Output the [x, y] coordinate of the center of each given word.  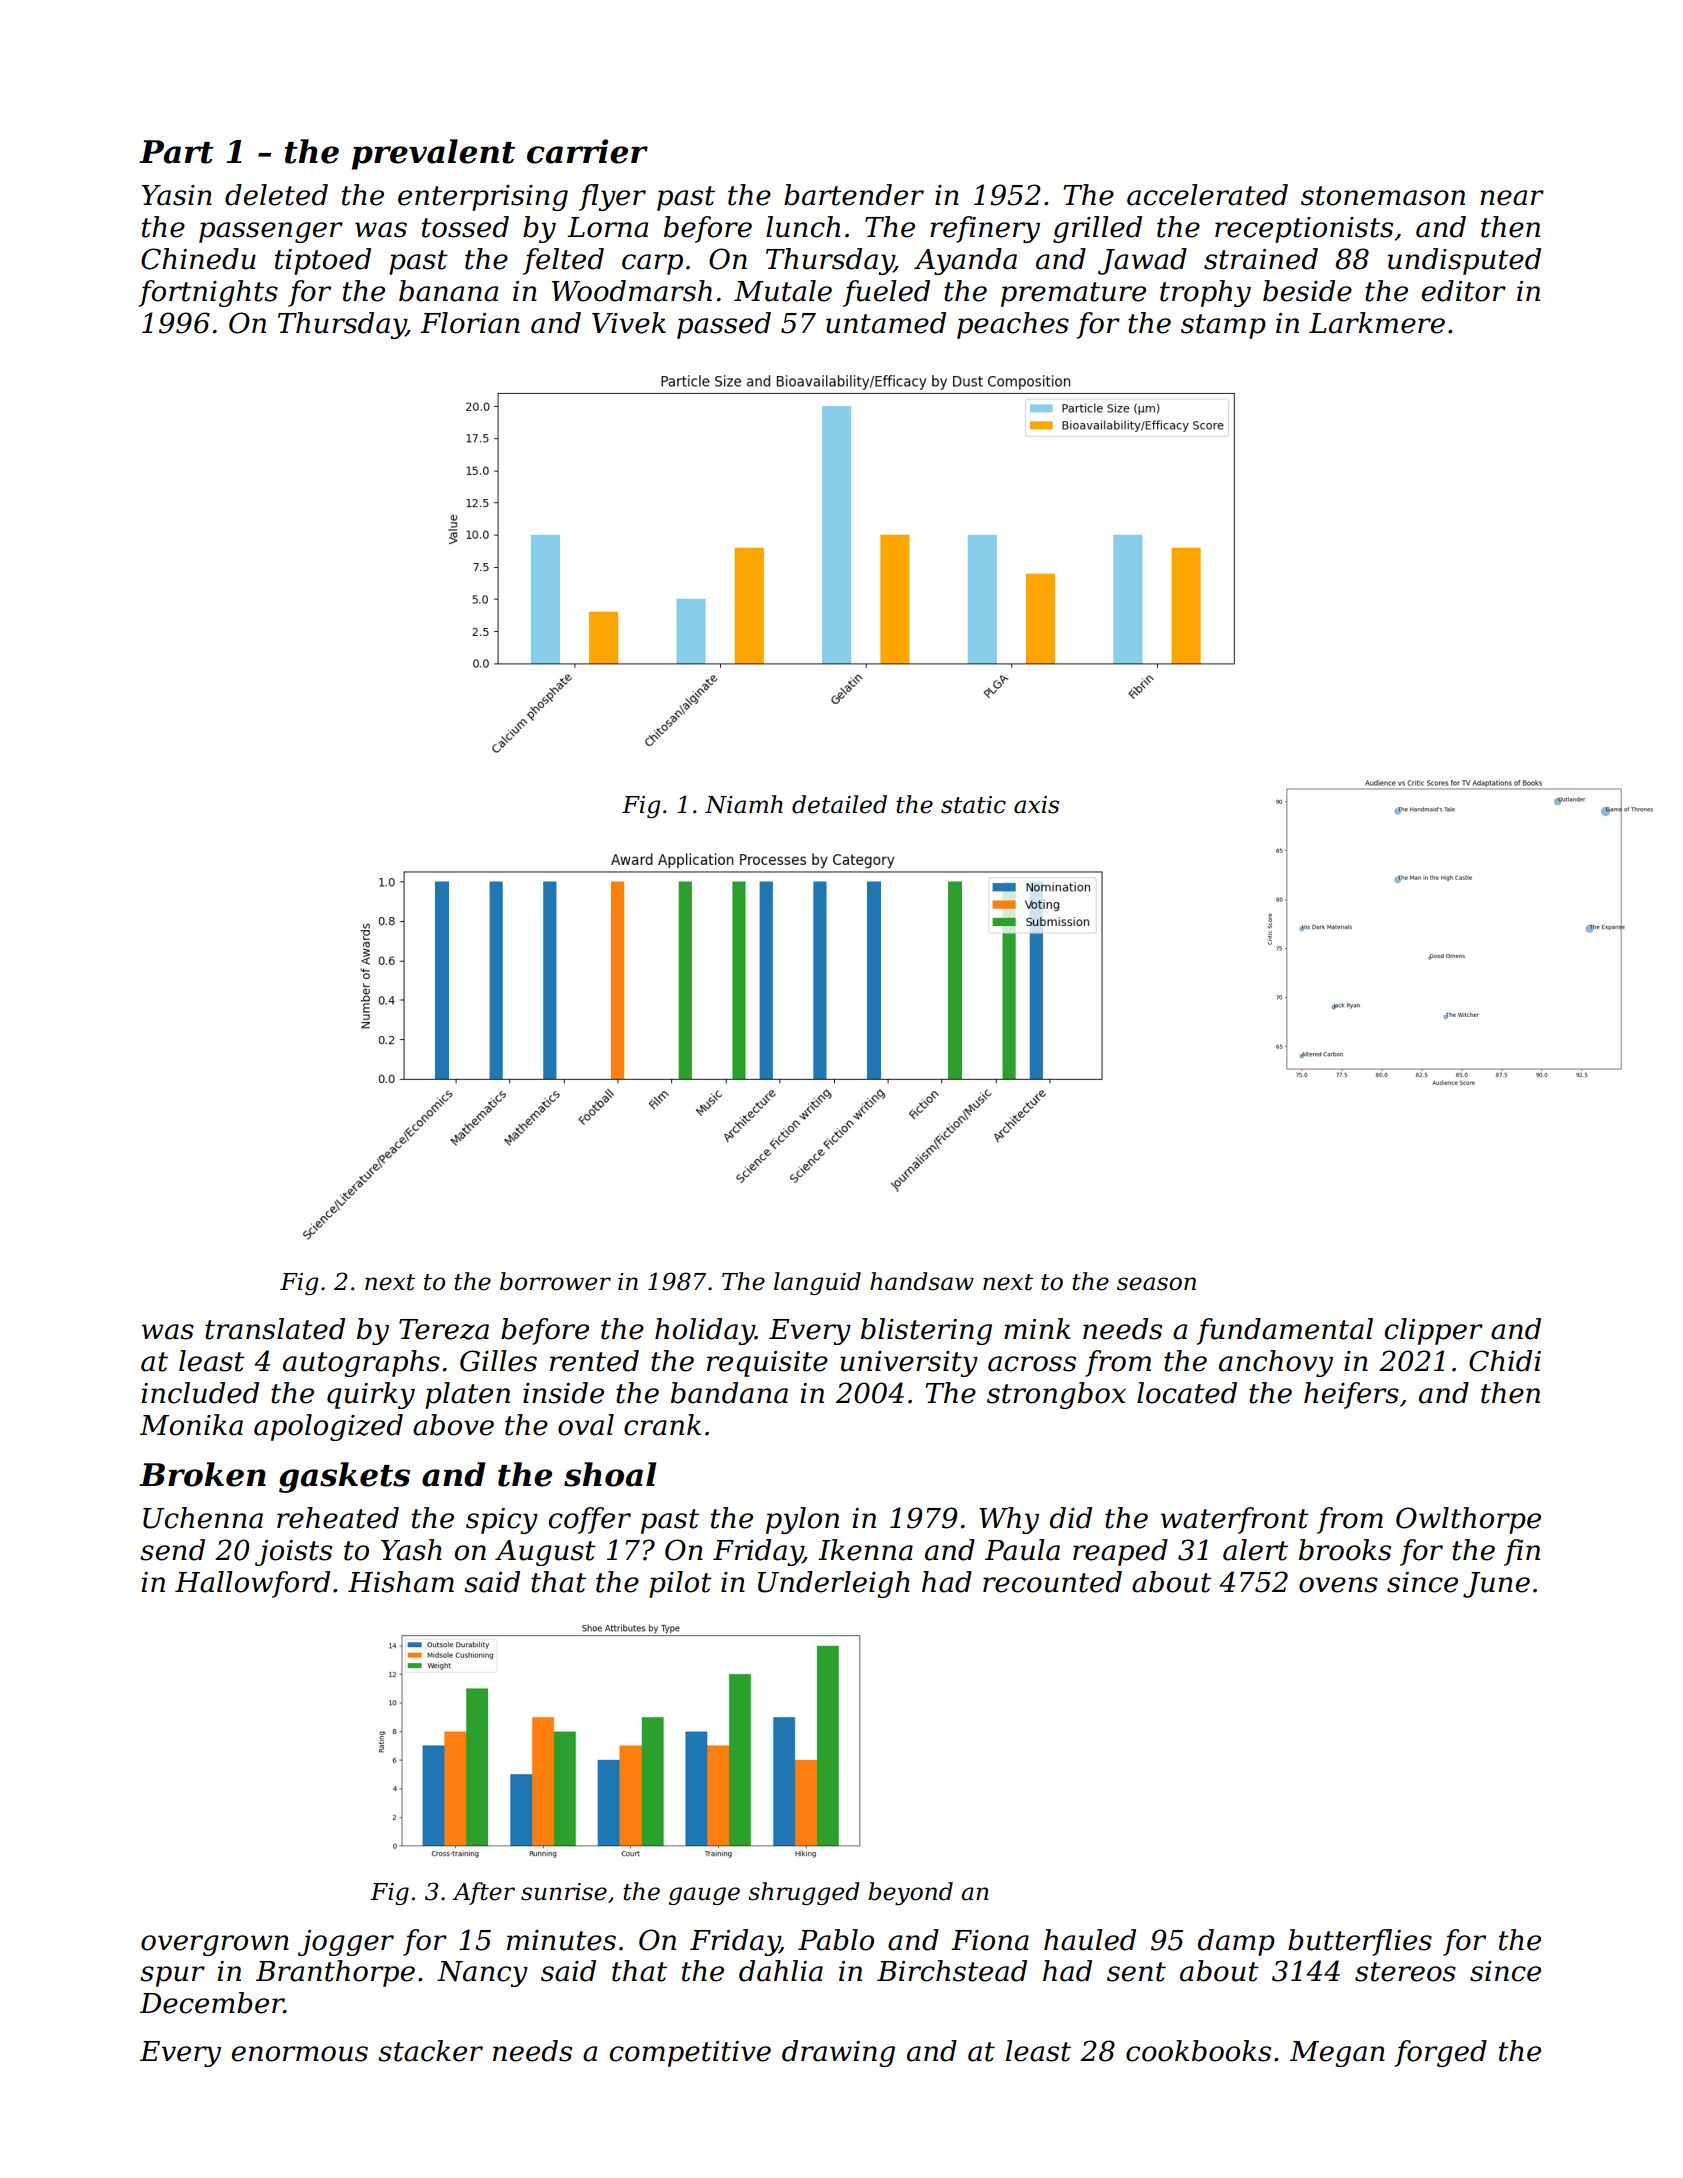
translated [275, 1329]
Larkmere [1377, 323]
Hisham [401, 1582]
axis [1036, 805]
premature [1073, 294]
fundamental [1284, 1331]
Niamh [744, 804]
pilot [680, 1584]
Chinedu [198, 259]
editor [1464, 291]
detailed [839, 804]
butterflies [1360, 1942]
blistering [926, 1331]
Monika [191, 1425]
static [973, 805]
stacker [430, 2051]
